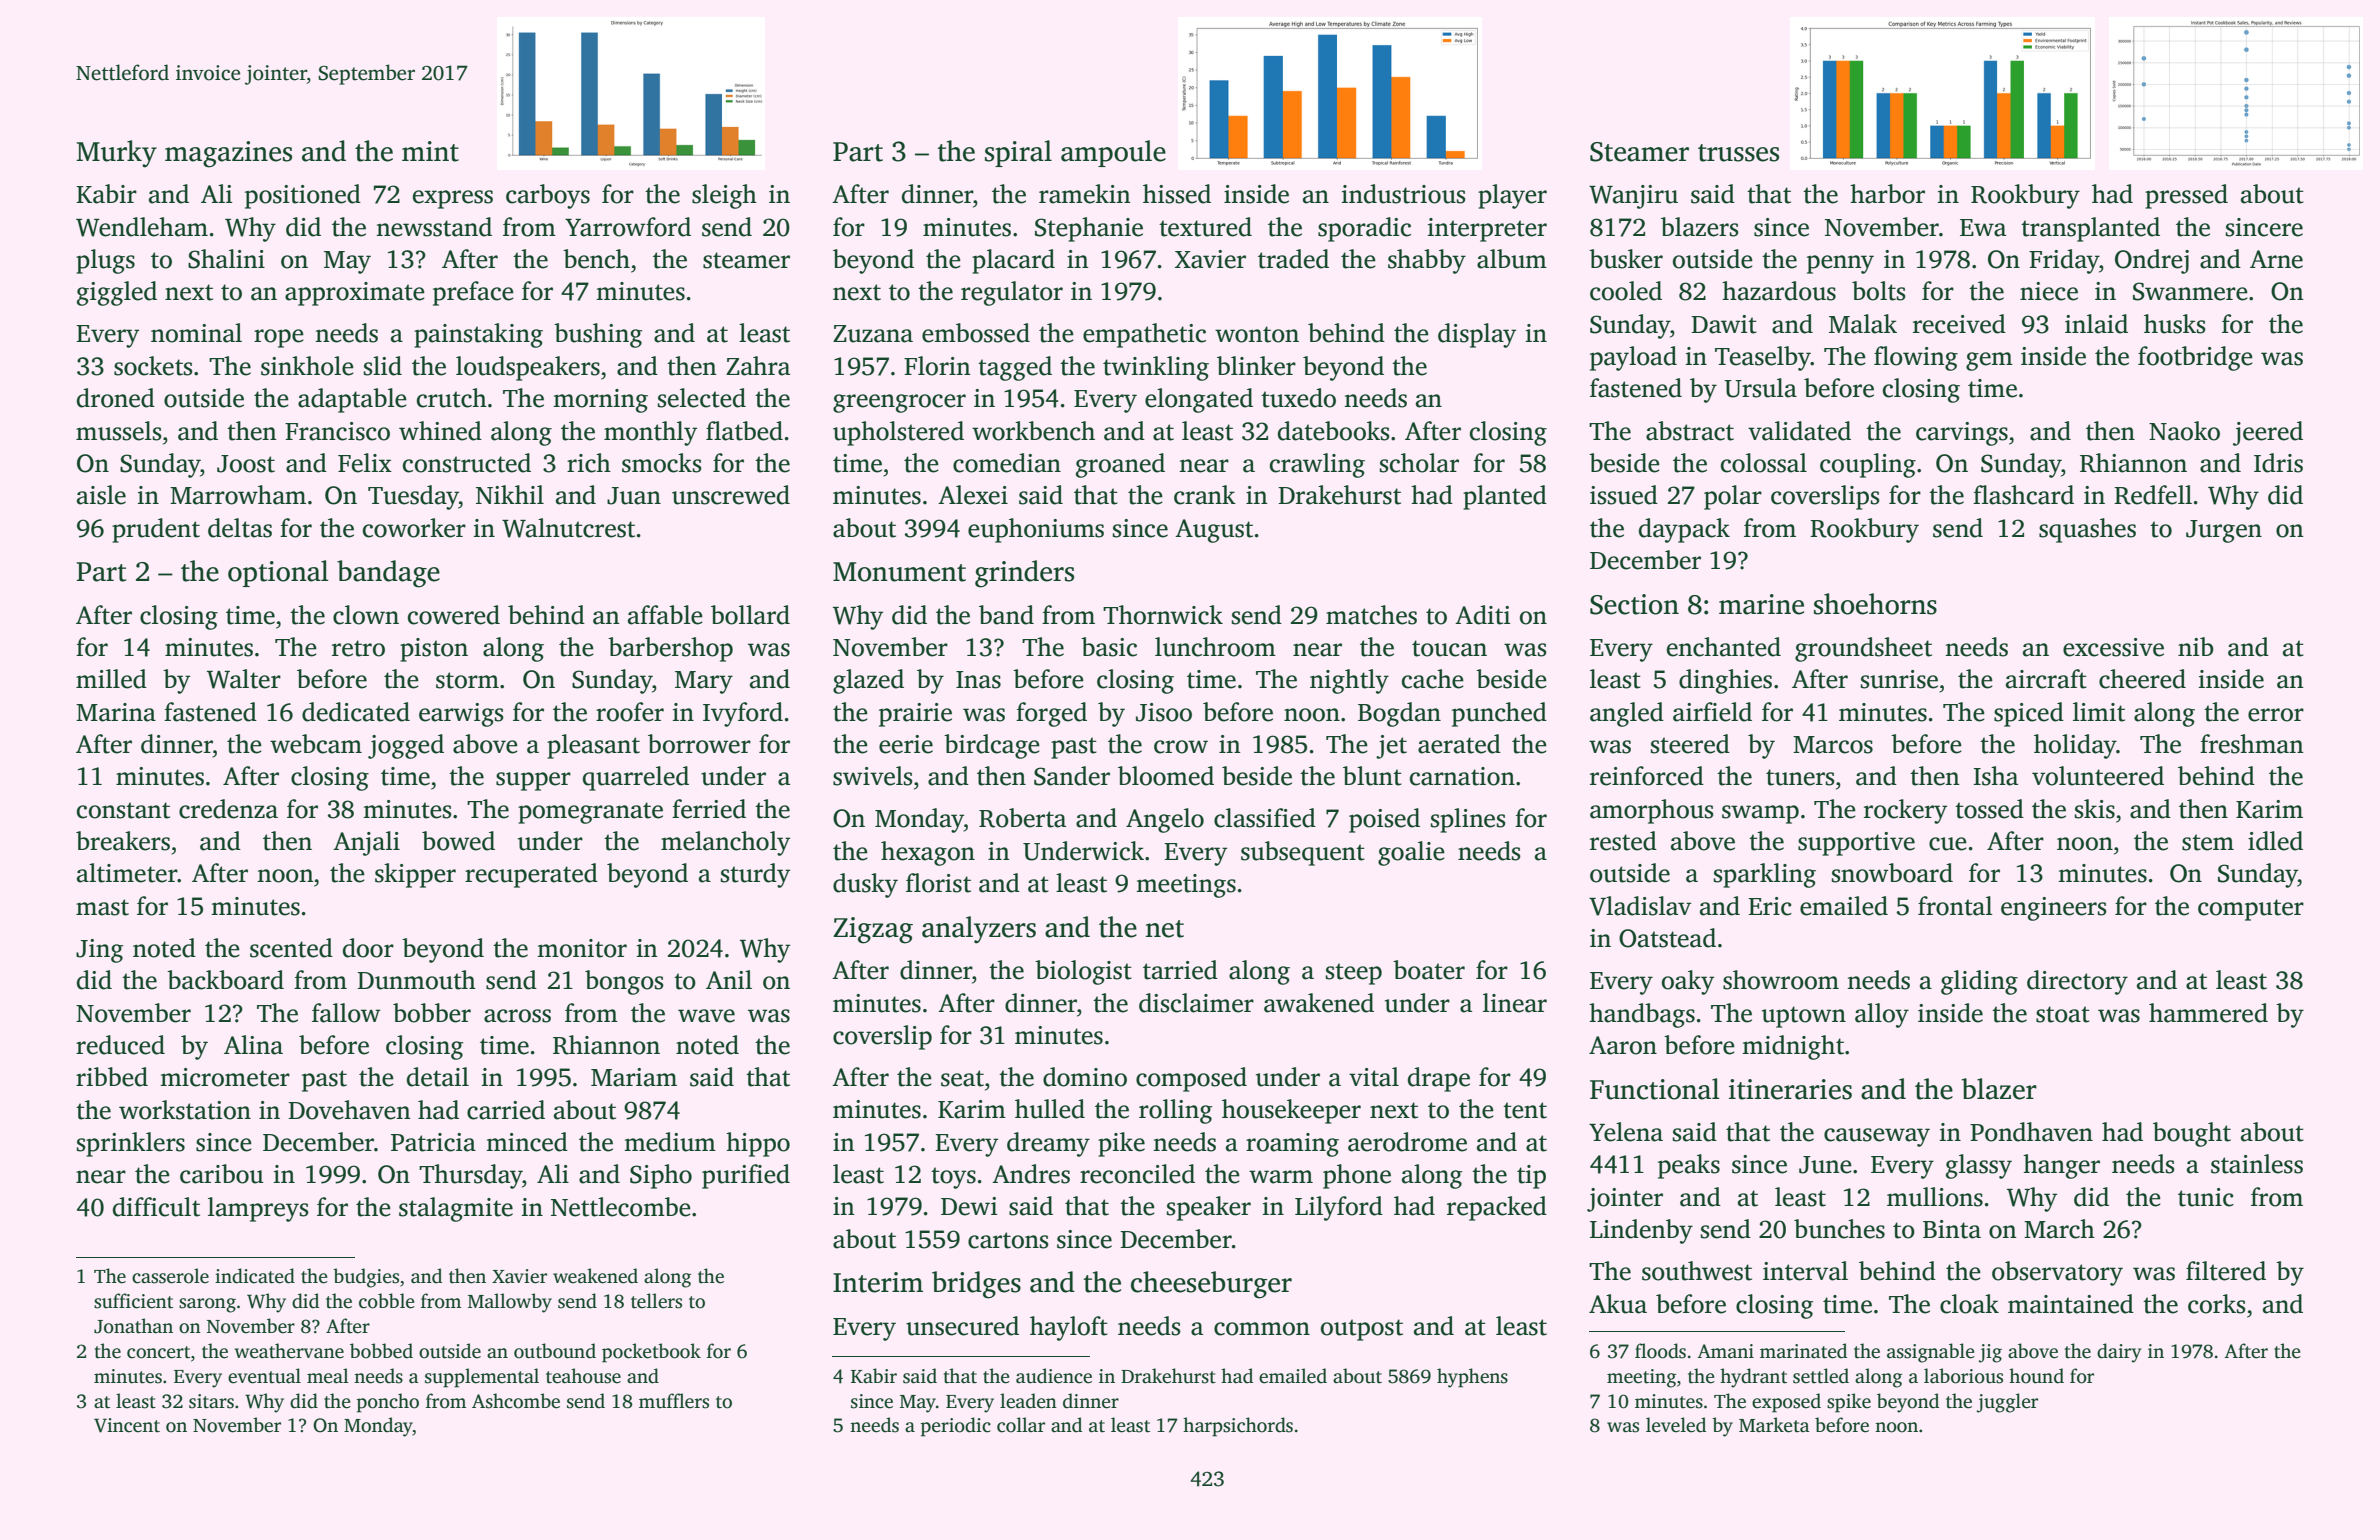 The image size is (2380, 1540). I want to click on magazines, so click(228, 154).
